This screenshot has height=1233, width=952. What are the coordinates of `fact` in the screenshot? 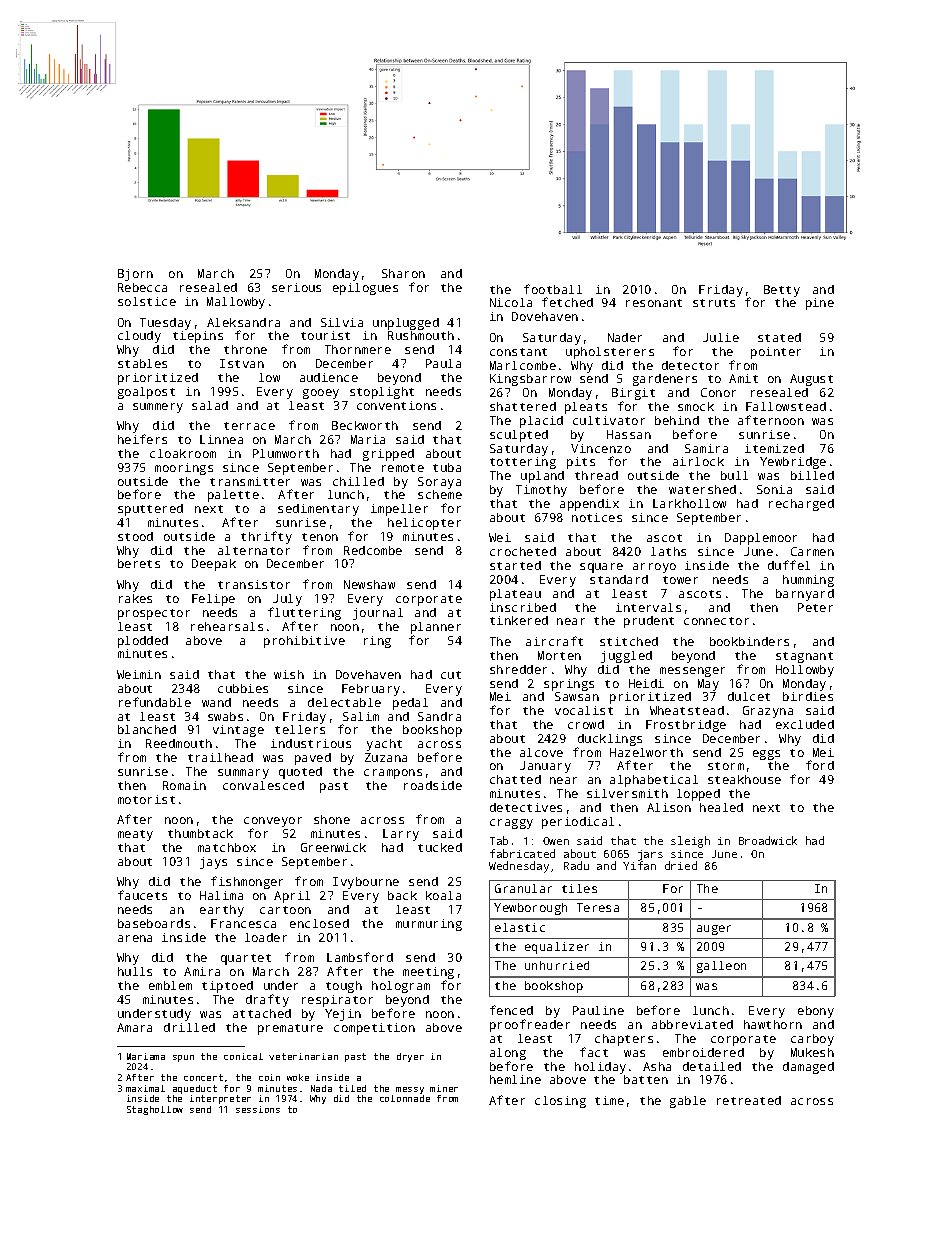 It's located at (594, 1052).
